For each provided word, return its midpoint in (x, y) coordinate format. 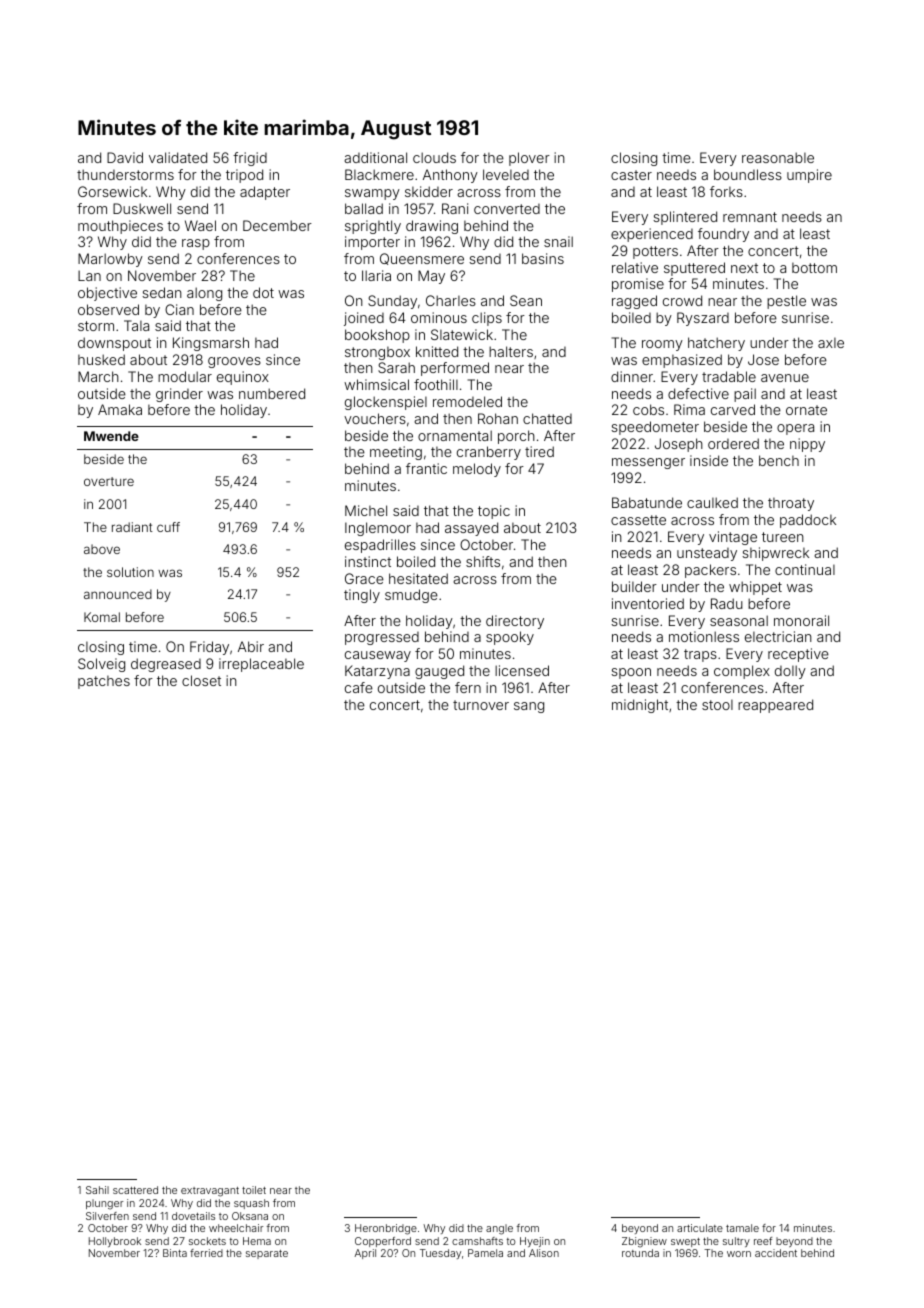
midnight (640, 706)
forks (726, 191)
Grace (364, 578)
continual (805, 569)
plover (529, 159)
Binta (175, 1253)
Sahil (97, 1190)
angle (499, 1229)
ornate (806, 410)
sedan (162, 292)
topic (494, 512)
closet (201, 680)
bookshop (377, 336)
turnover (481, 705)
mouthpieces (120, 227)
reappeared (775, 706)
